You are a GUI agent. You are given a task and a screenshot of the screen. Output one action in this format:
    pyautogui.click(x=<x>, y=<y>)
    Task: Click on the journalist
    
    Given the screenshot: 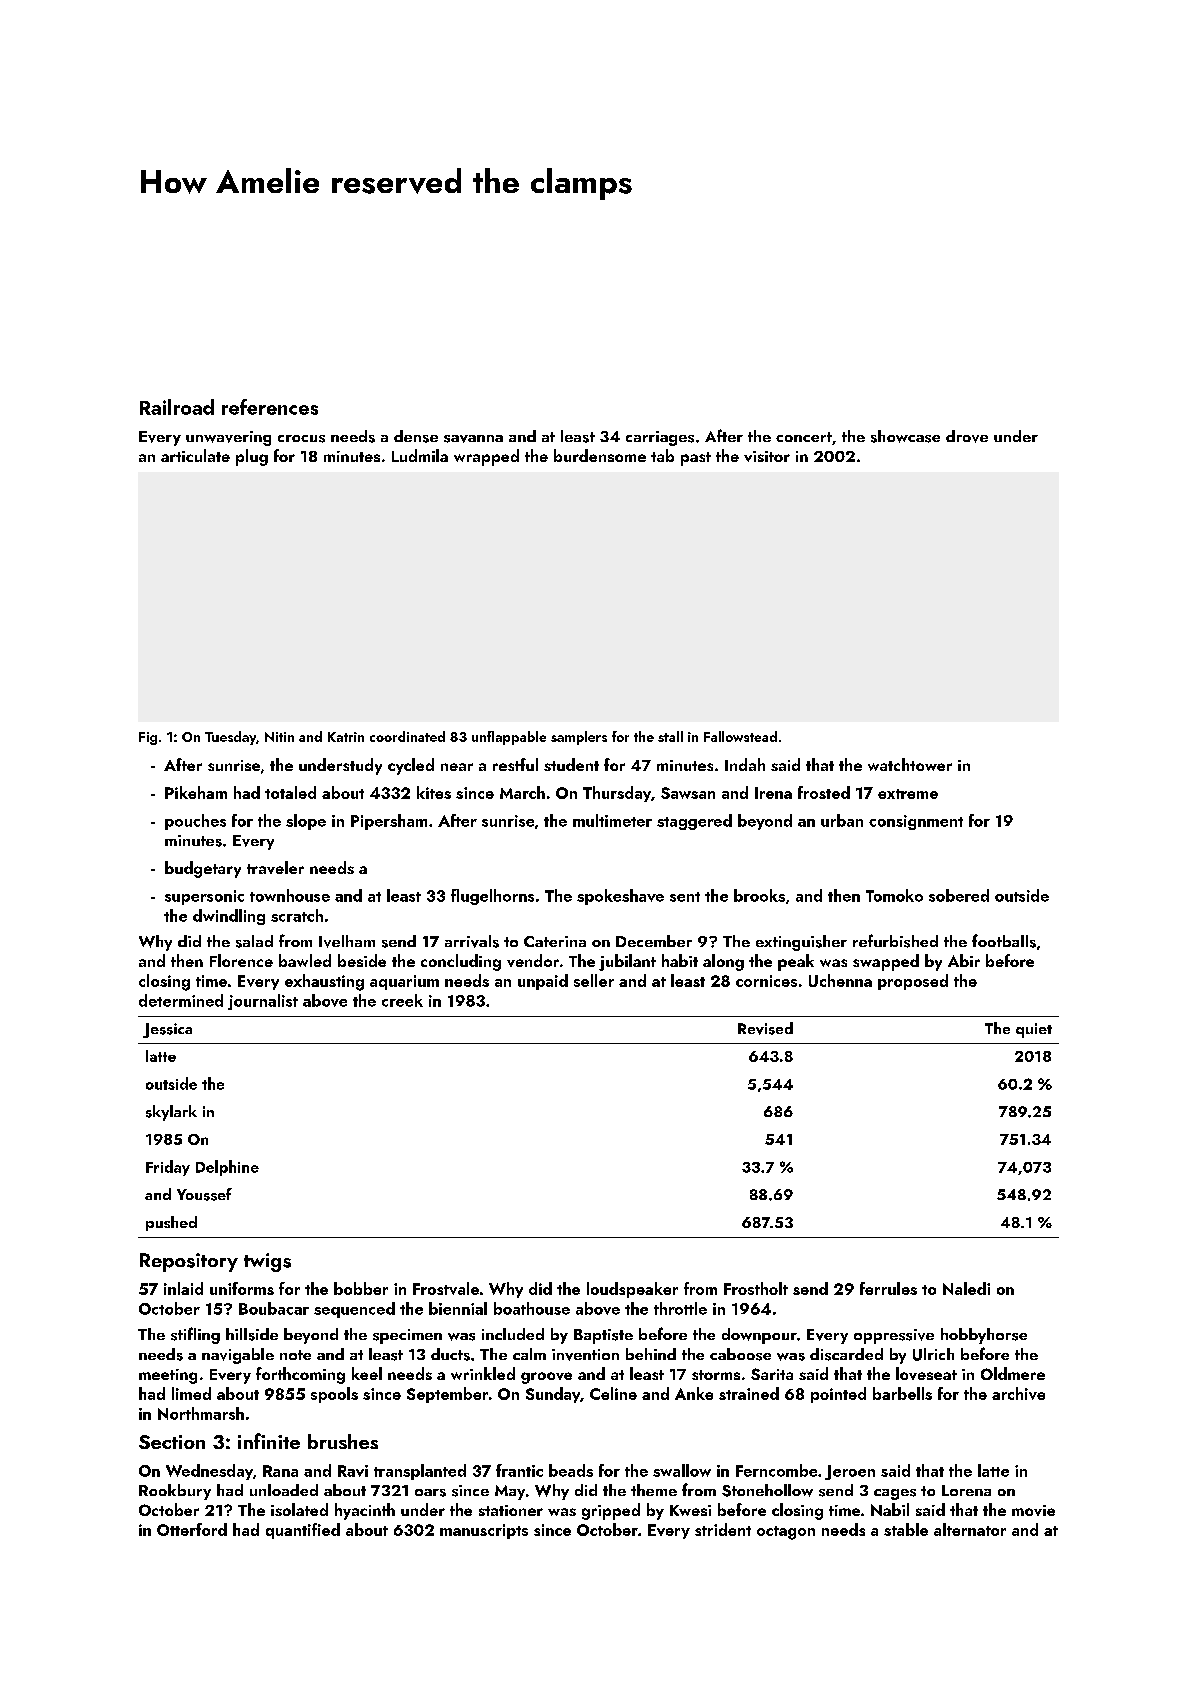 What is the action you would take?
    pyautogui.click(x=263, y=1002)
